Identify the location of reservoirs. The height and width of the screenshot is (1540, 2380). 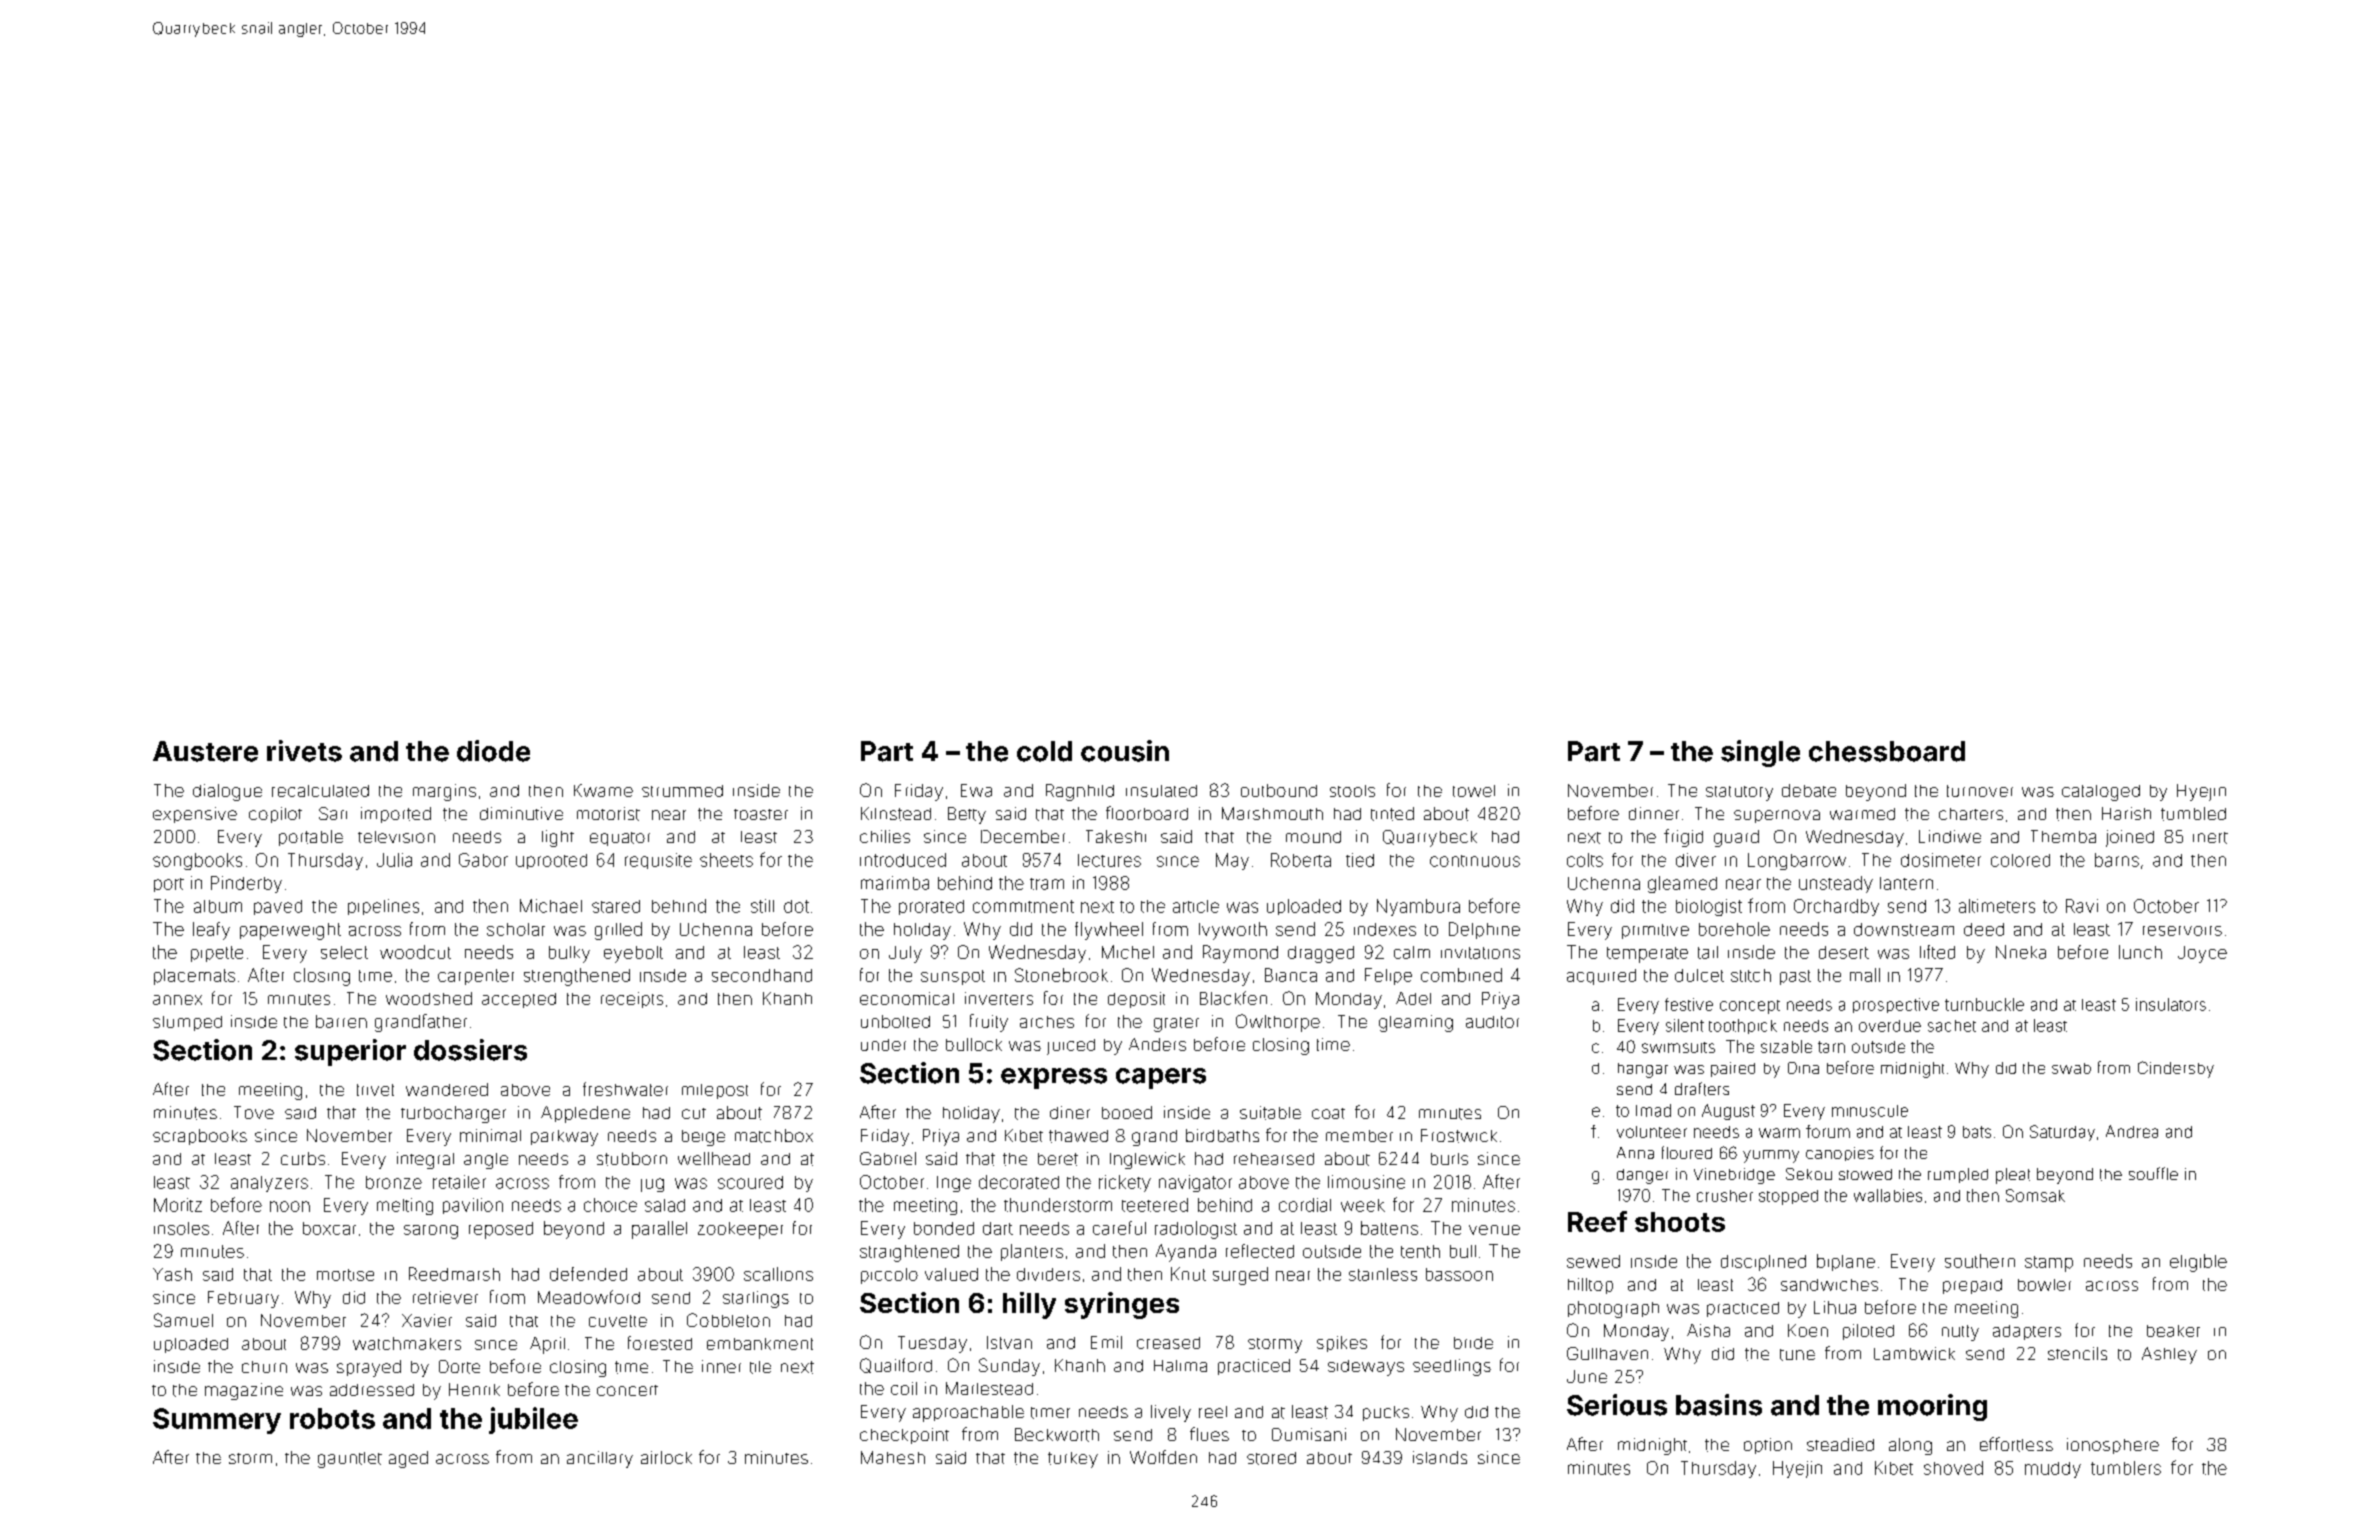
(2182, 931).
